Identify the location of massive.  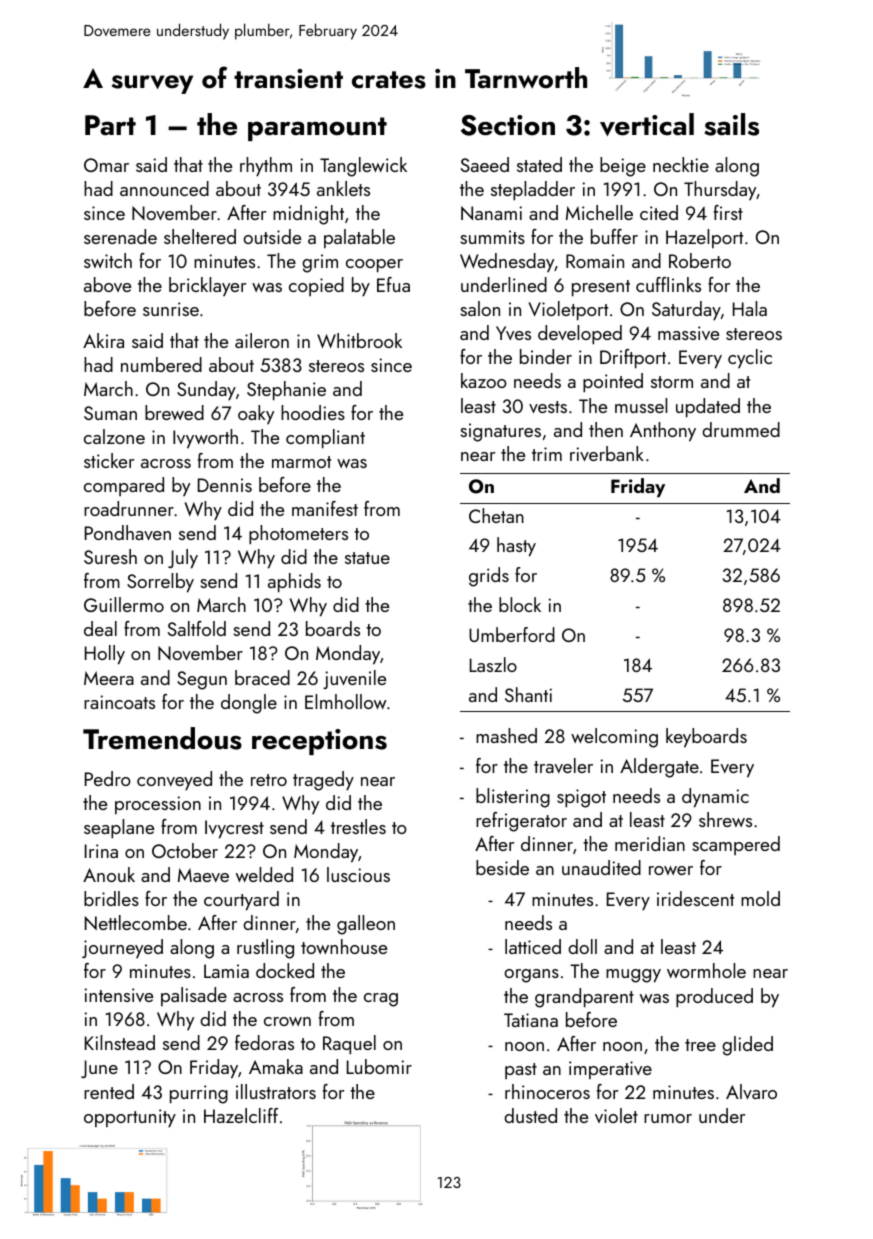
(688, 333).
